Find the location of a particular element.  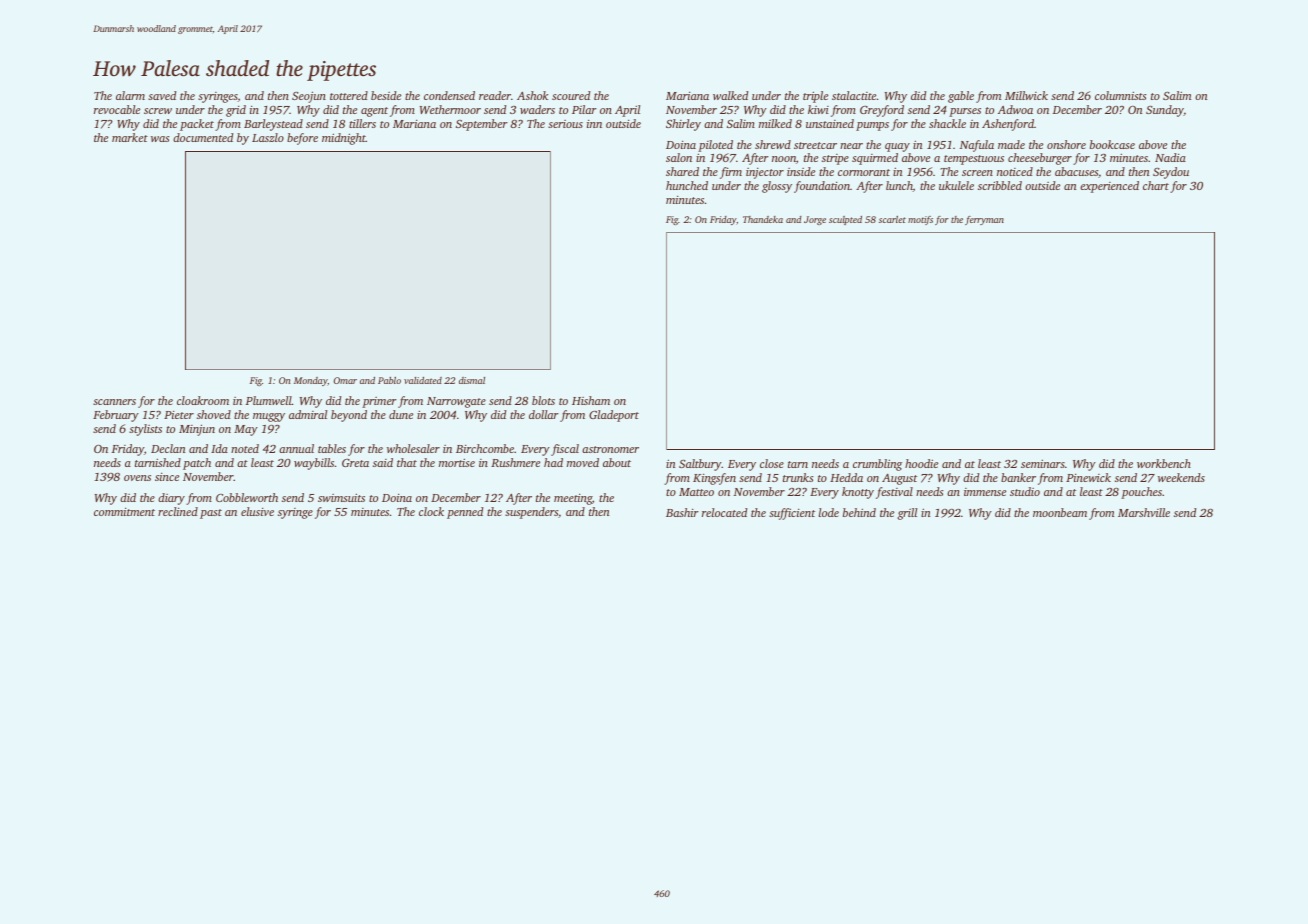

hunched is located at coordinates (687, 185).
